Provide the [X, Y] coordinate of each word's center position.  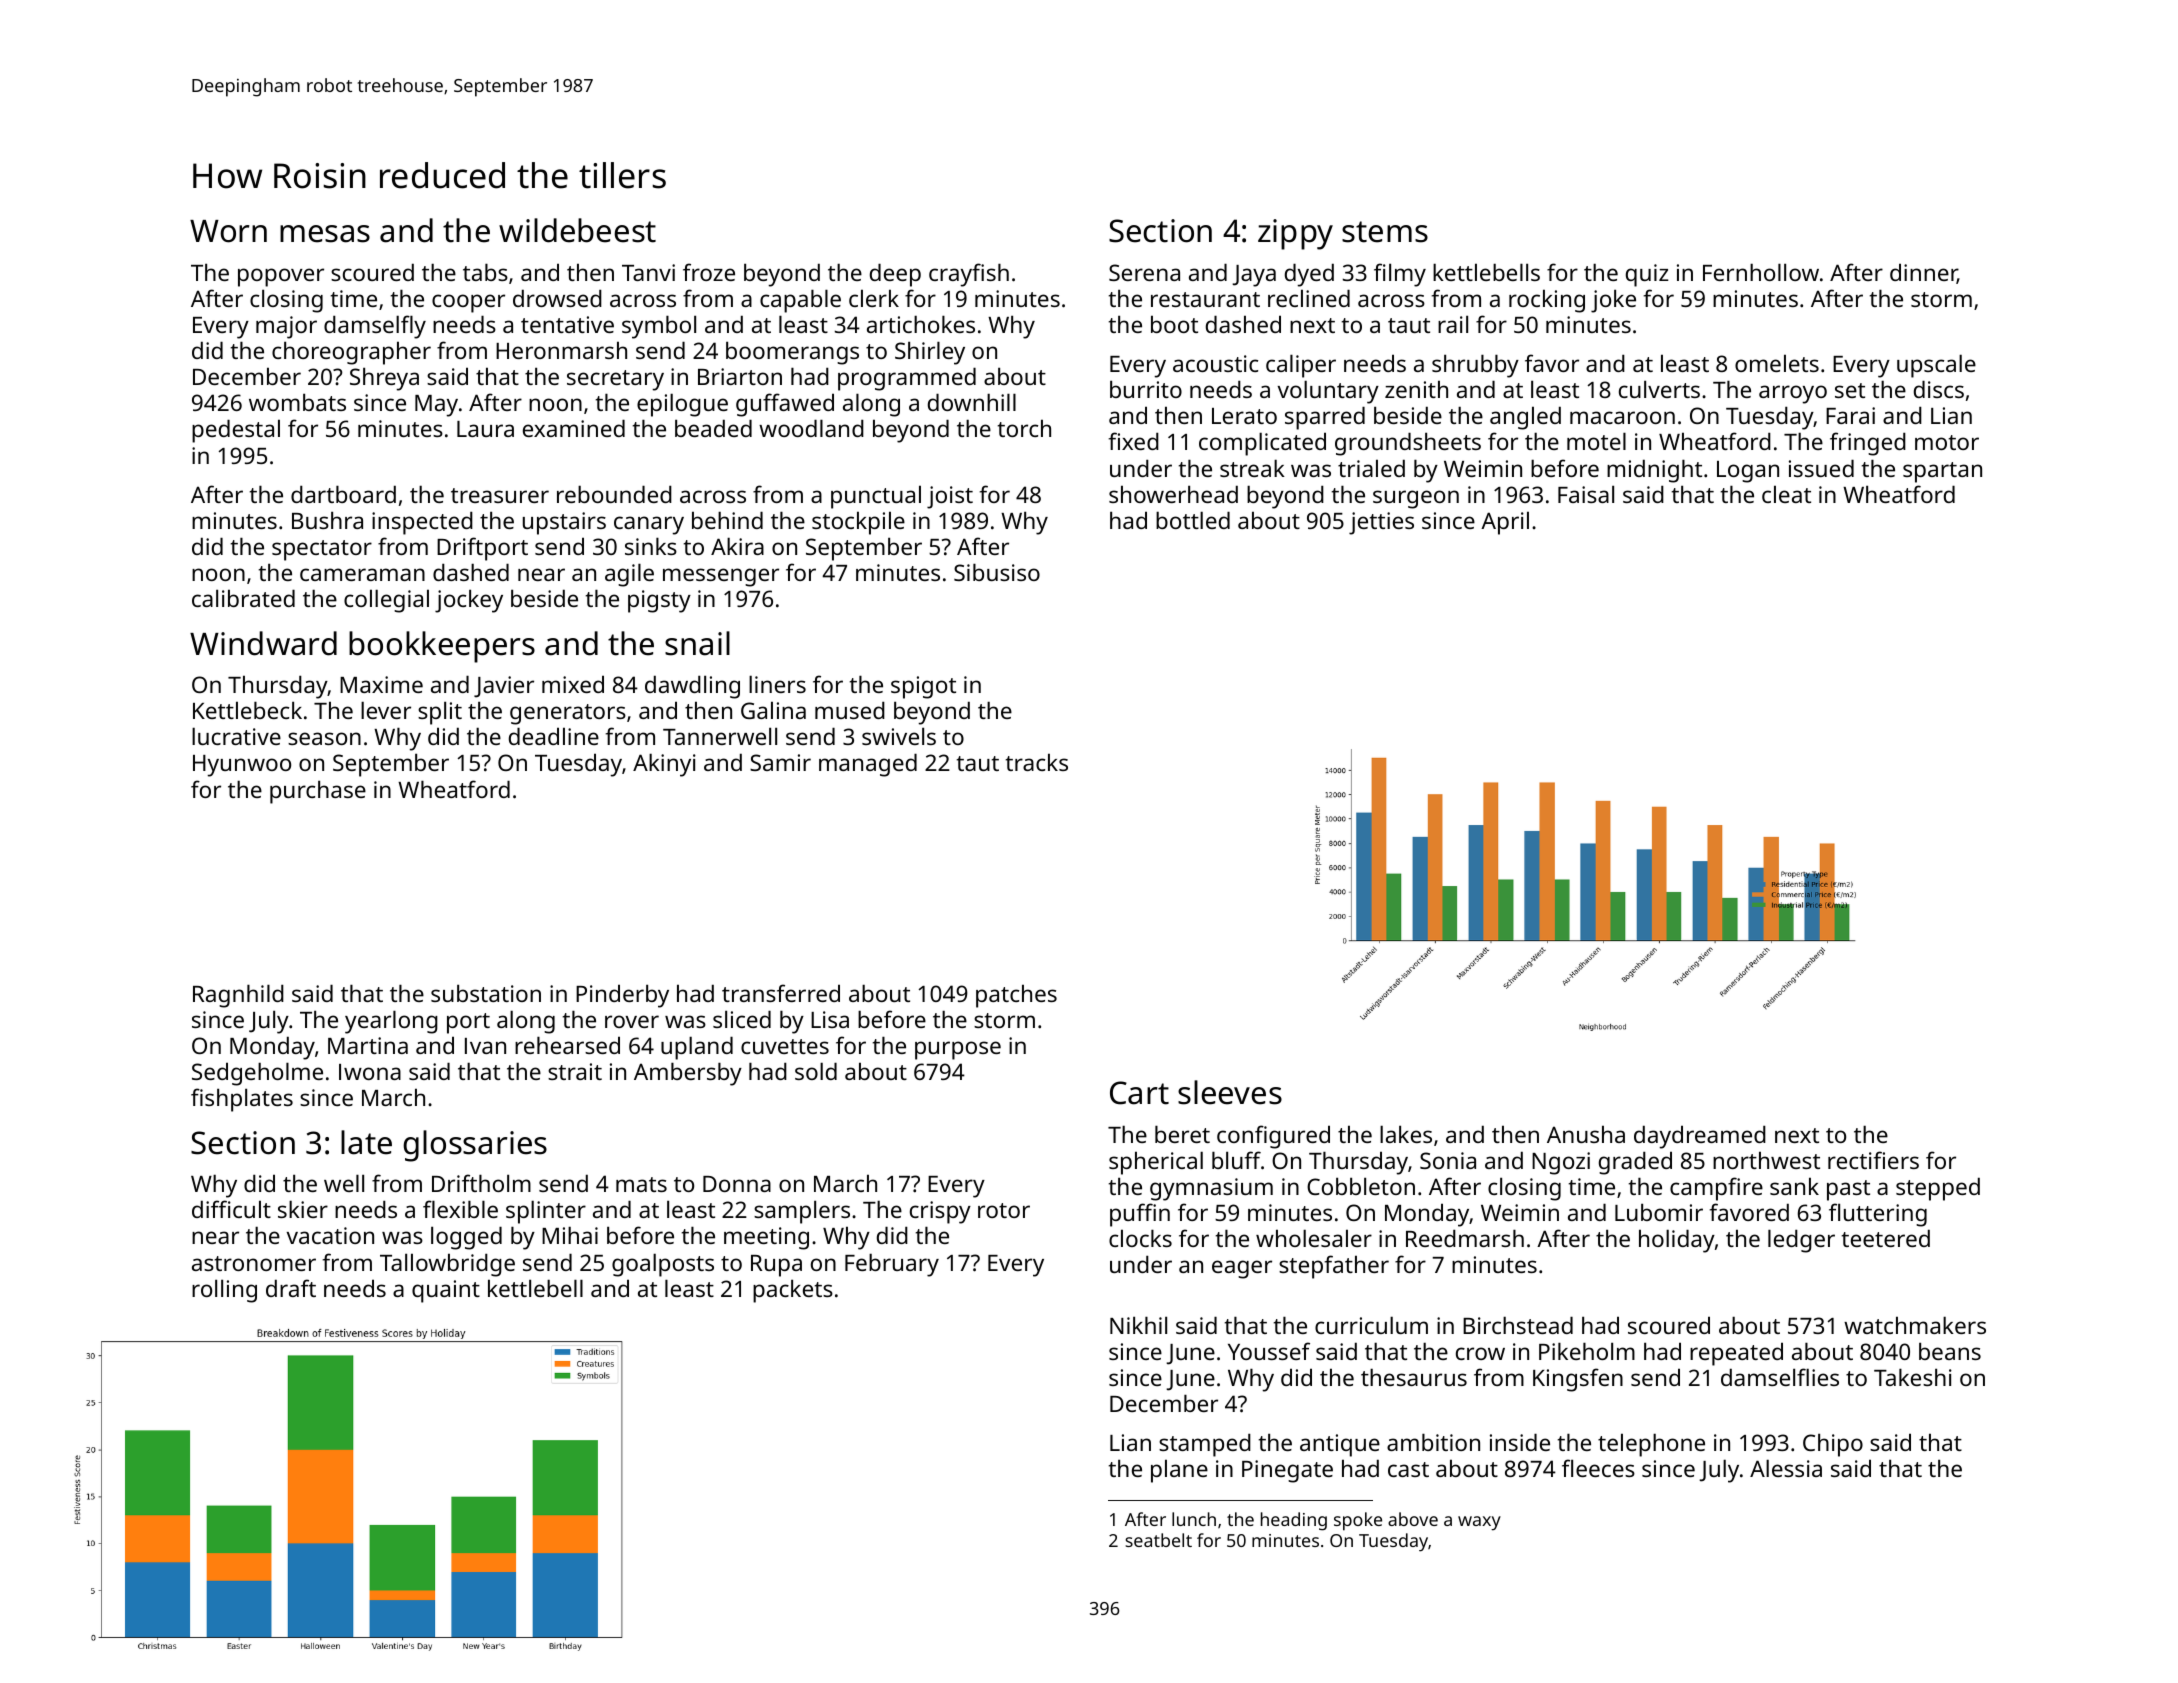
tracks [1037, 762]
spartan [1942, 472]
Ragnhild [238, 996]
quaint [446, 1291]
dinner [1924, 273]
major [286, 327]
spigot [923, 687]
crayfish [969, 275]
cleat [1786, 494]
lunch [1194, 1519]
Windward [263, 643]
